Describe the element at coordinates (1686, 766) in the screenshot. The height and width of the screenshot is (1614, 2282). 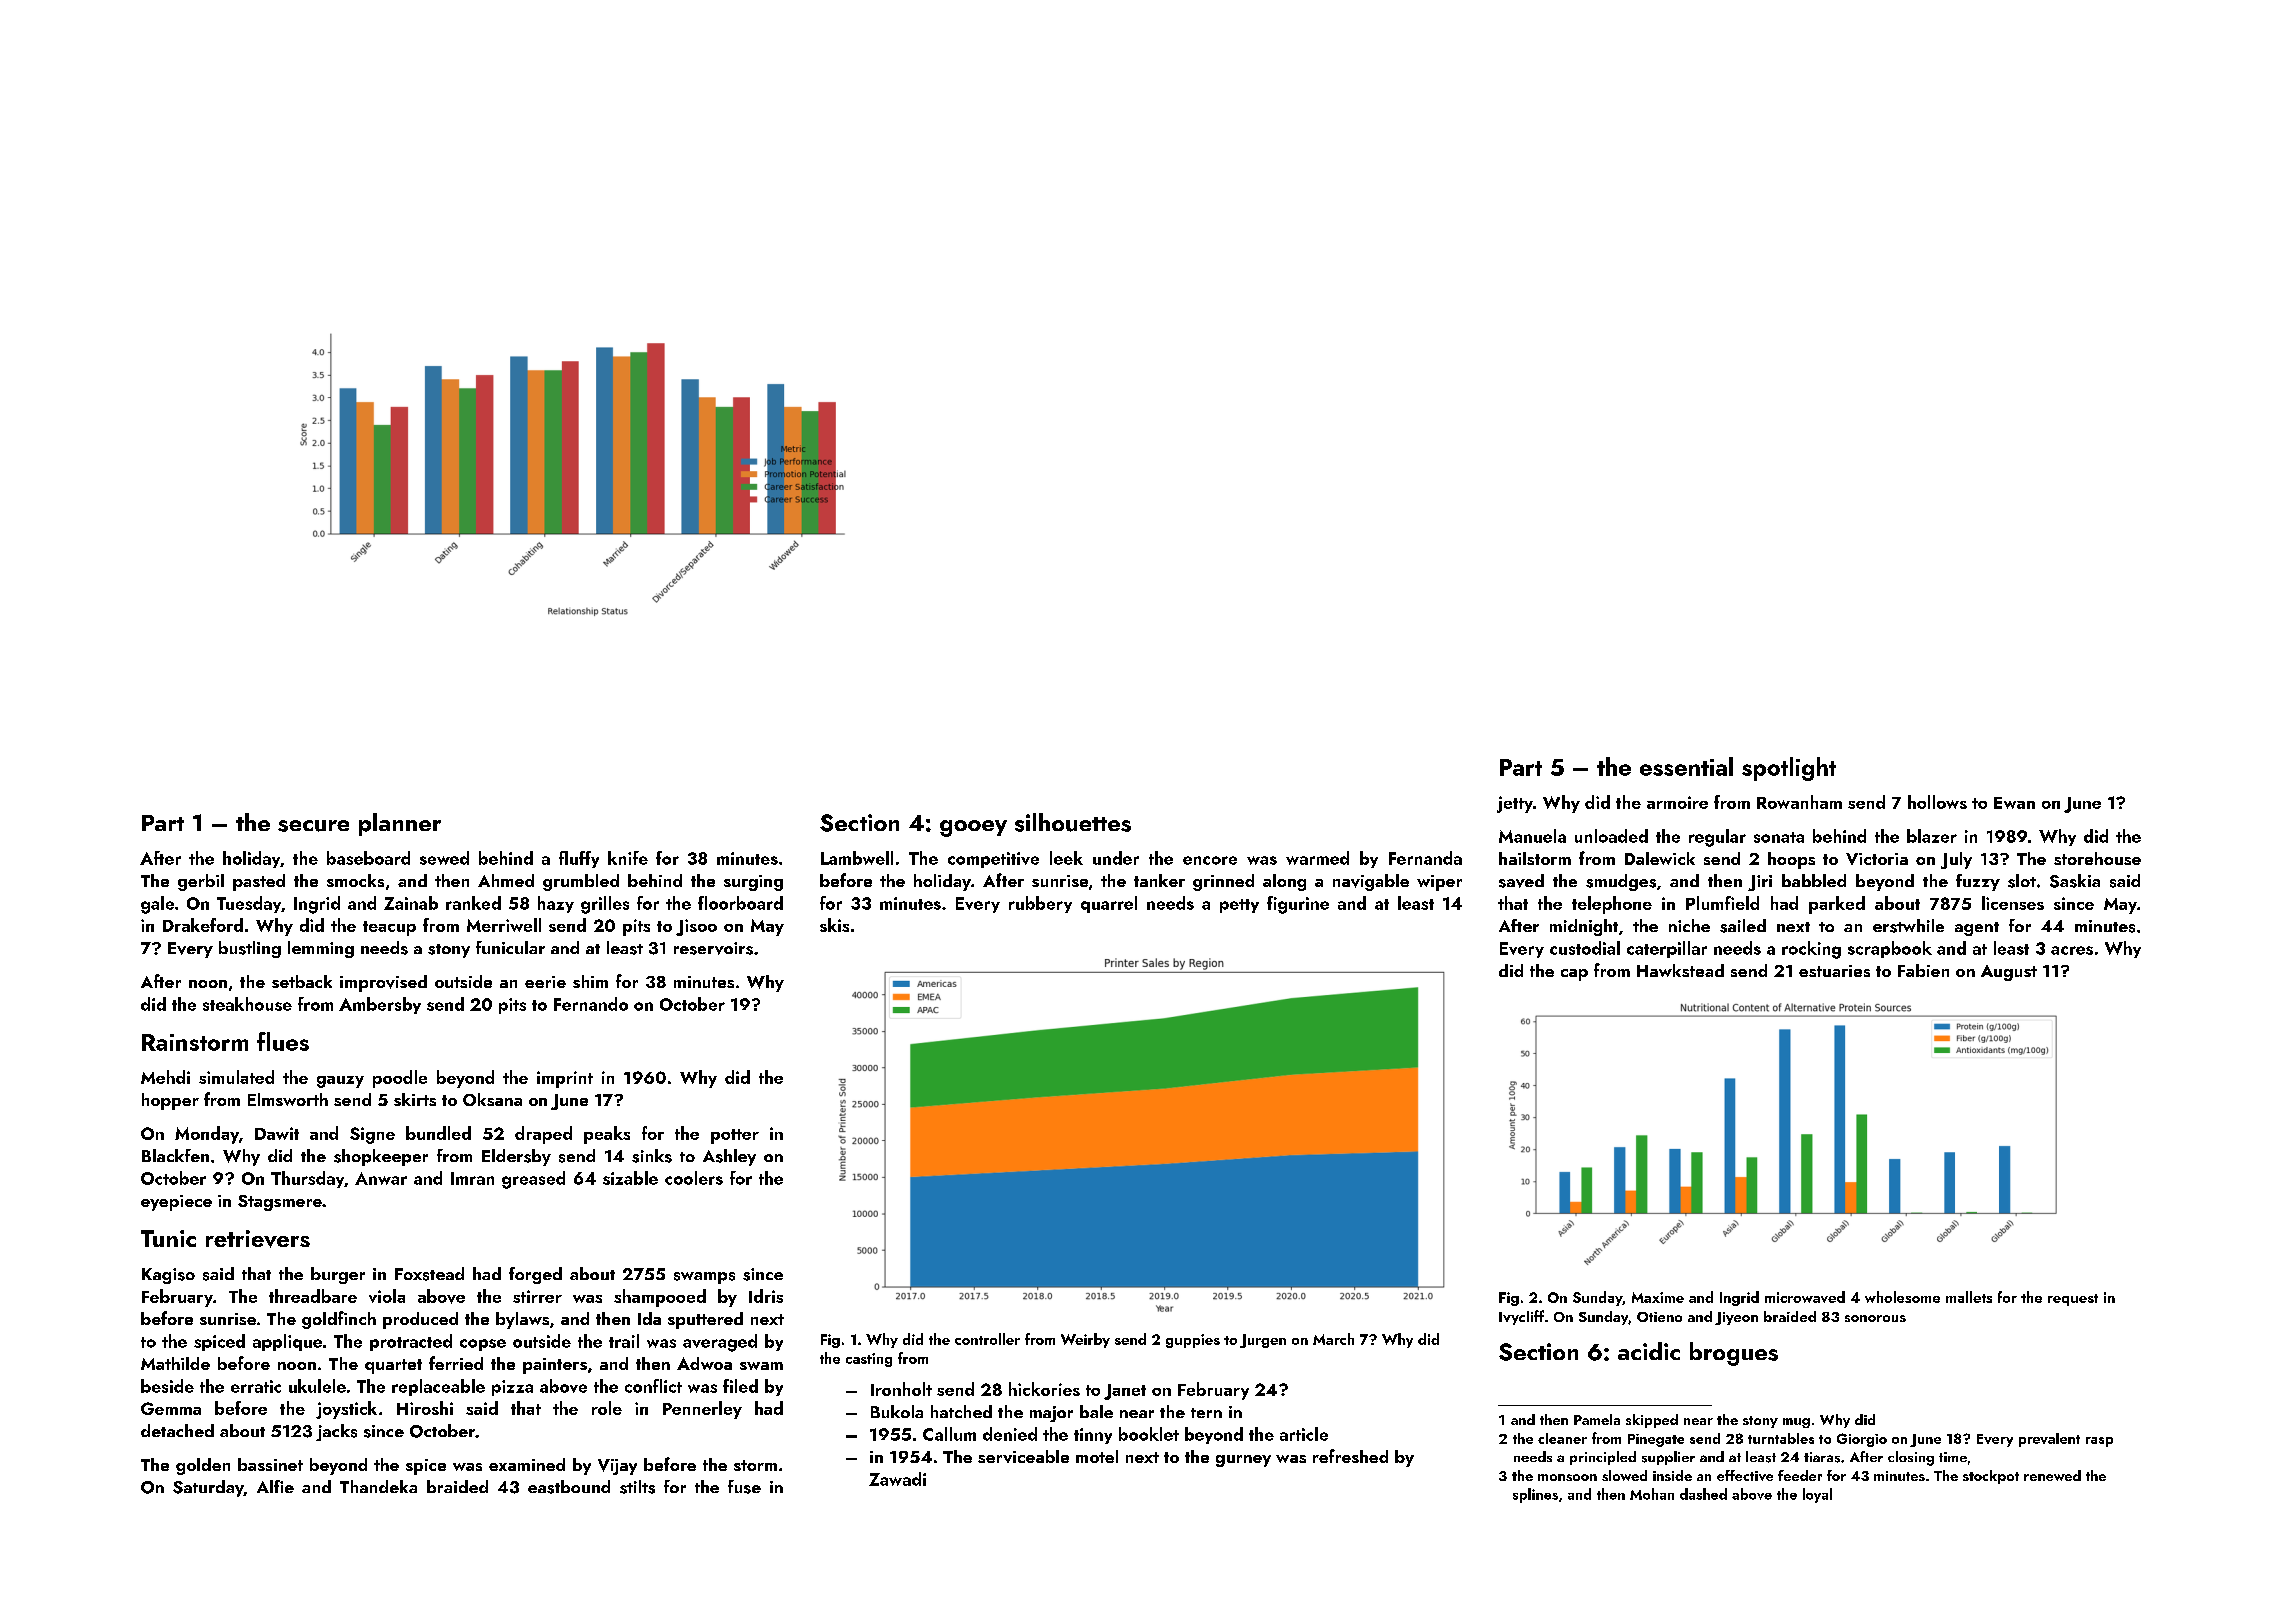
I see `essential` at that location.
